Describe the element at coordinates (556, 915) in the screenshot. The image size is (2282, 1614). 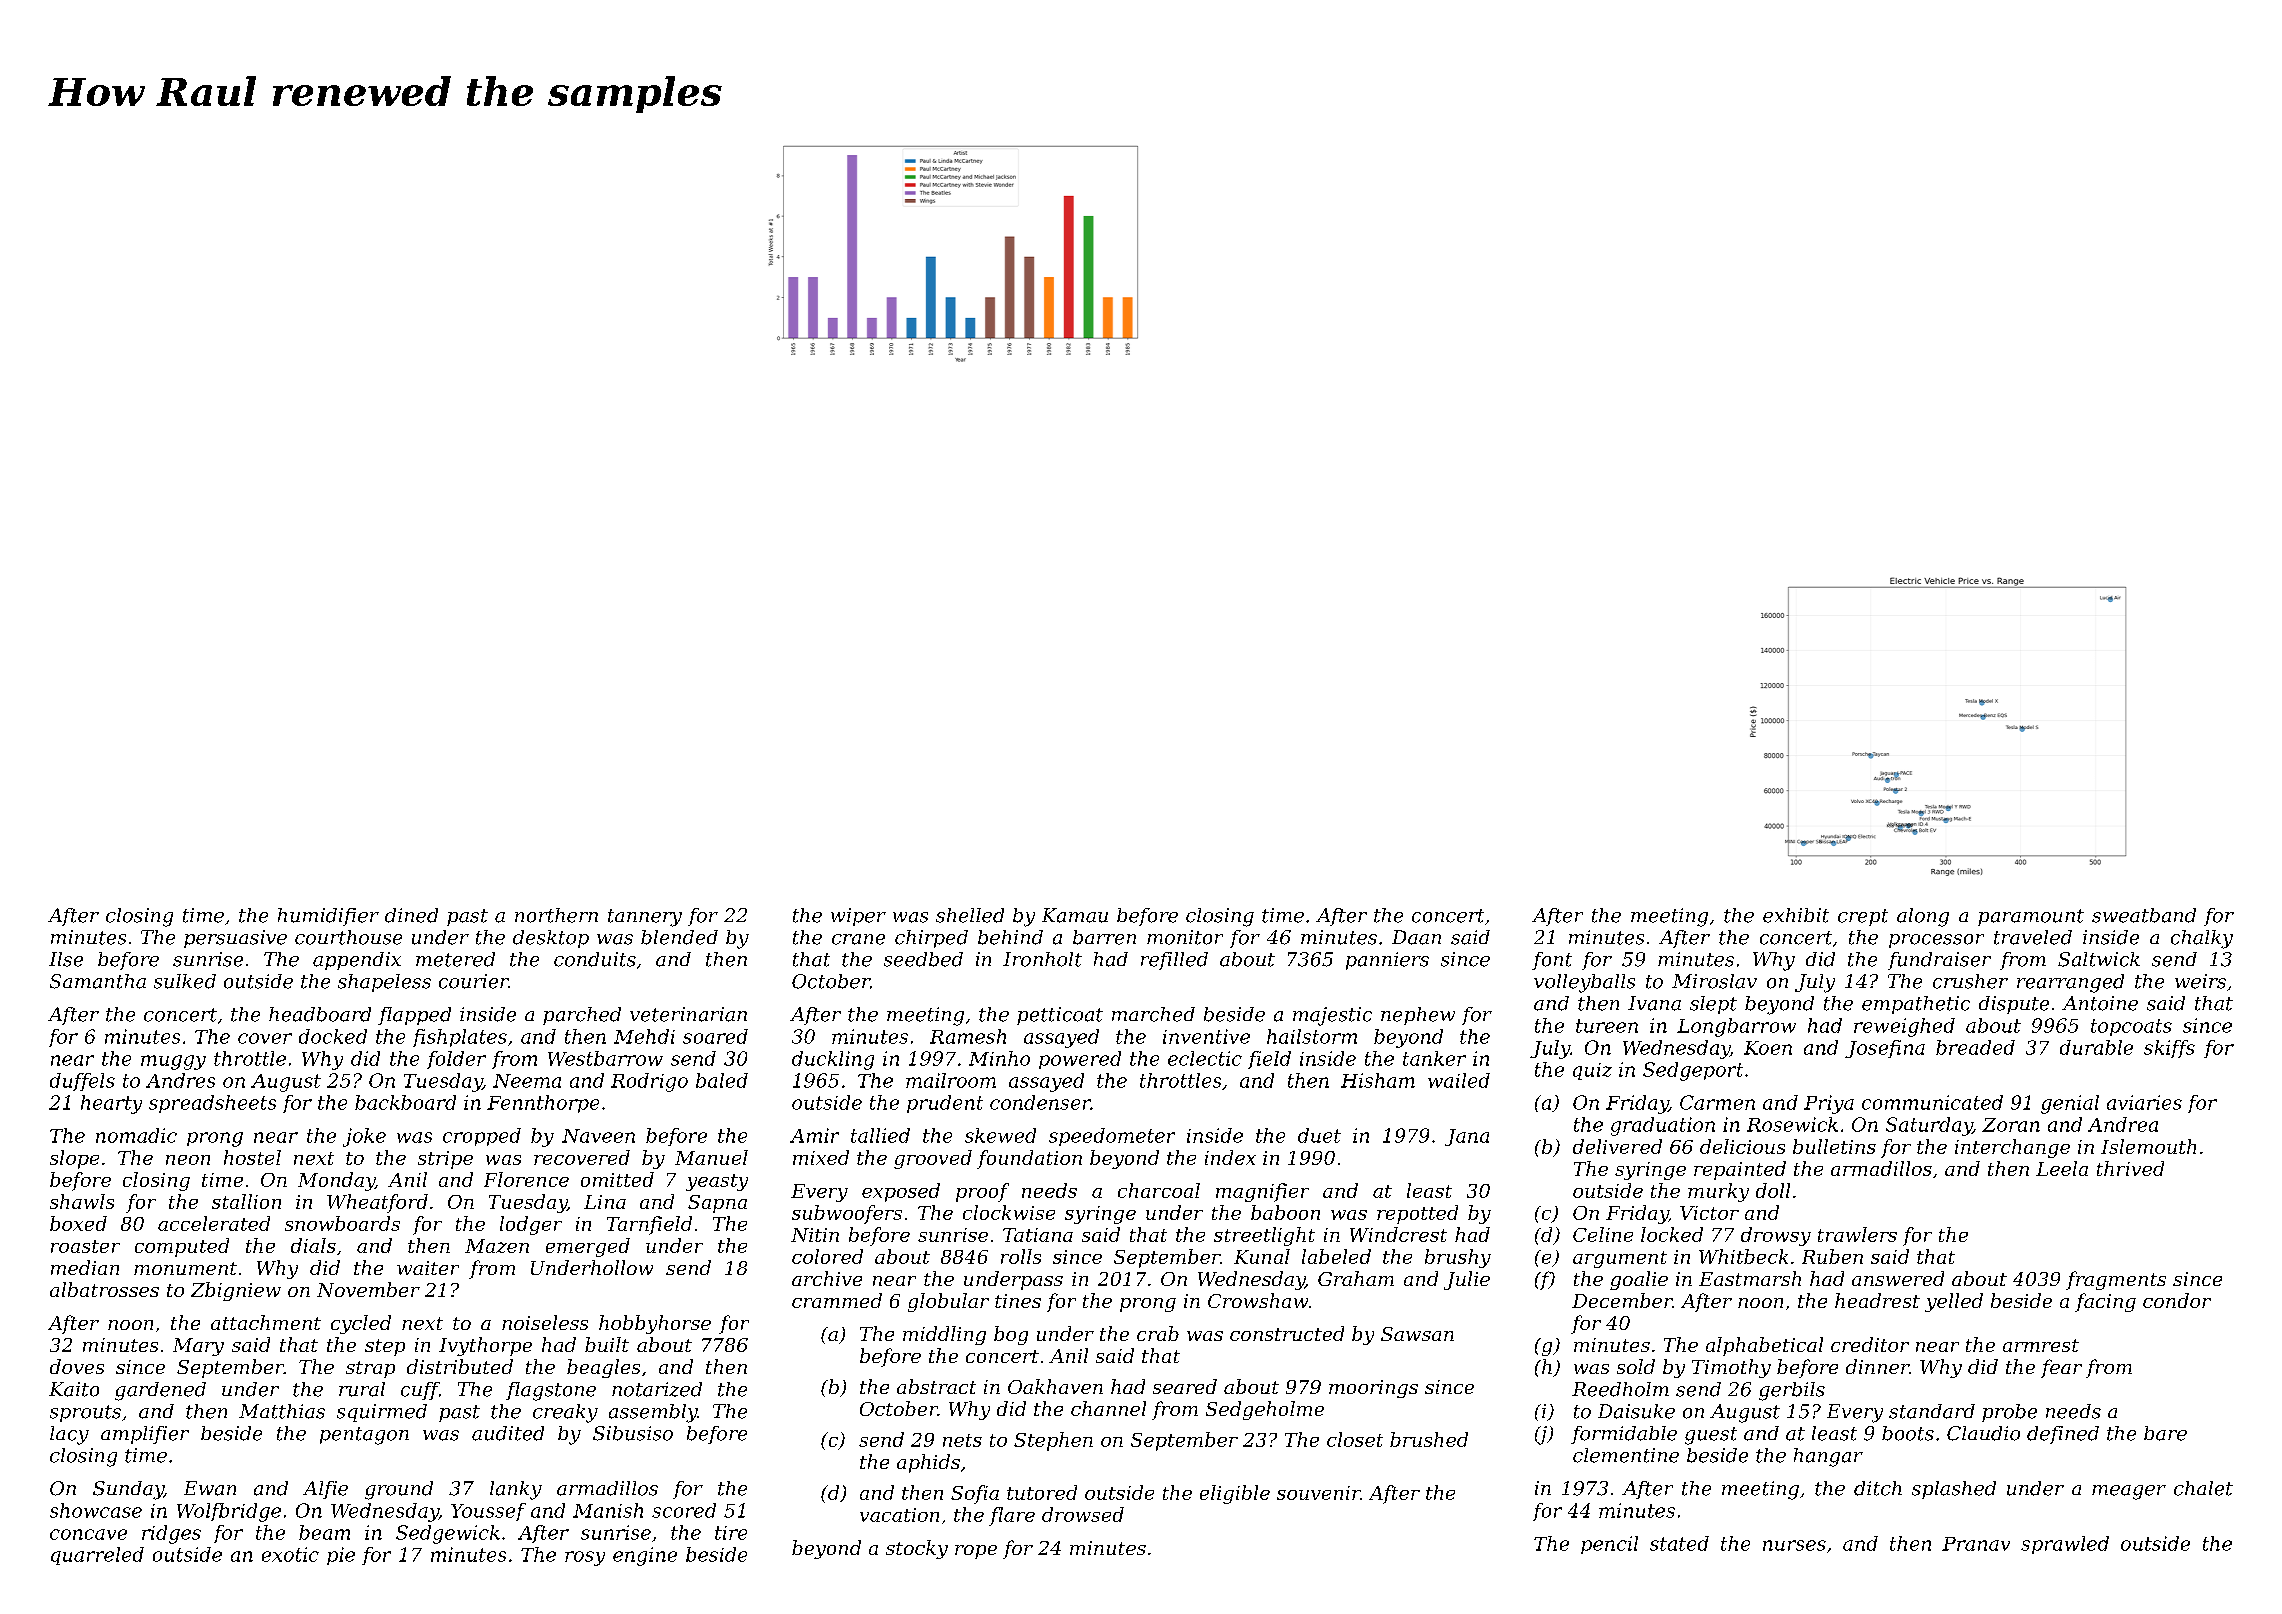
I see `northern` at that location.
